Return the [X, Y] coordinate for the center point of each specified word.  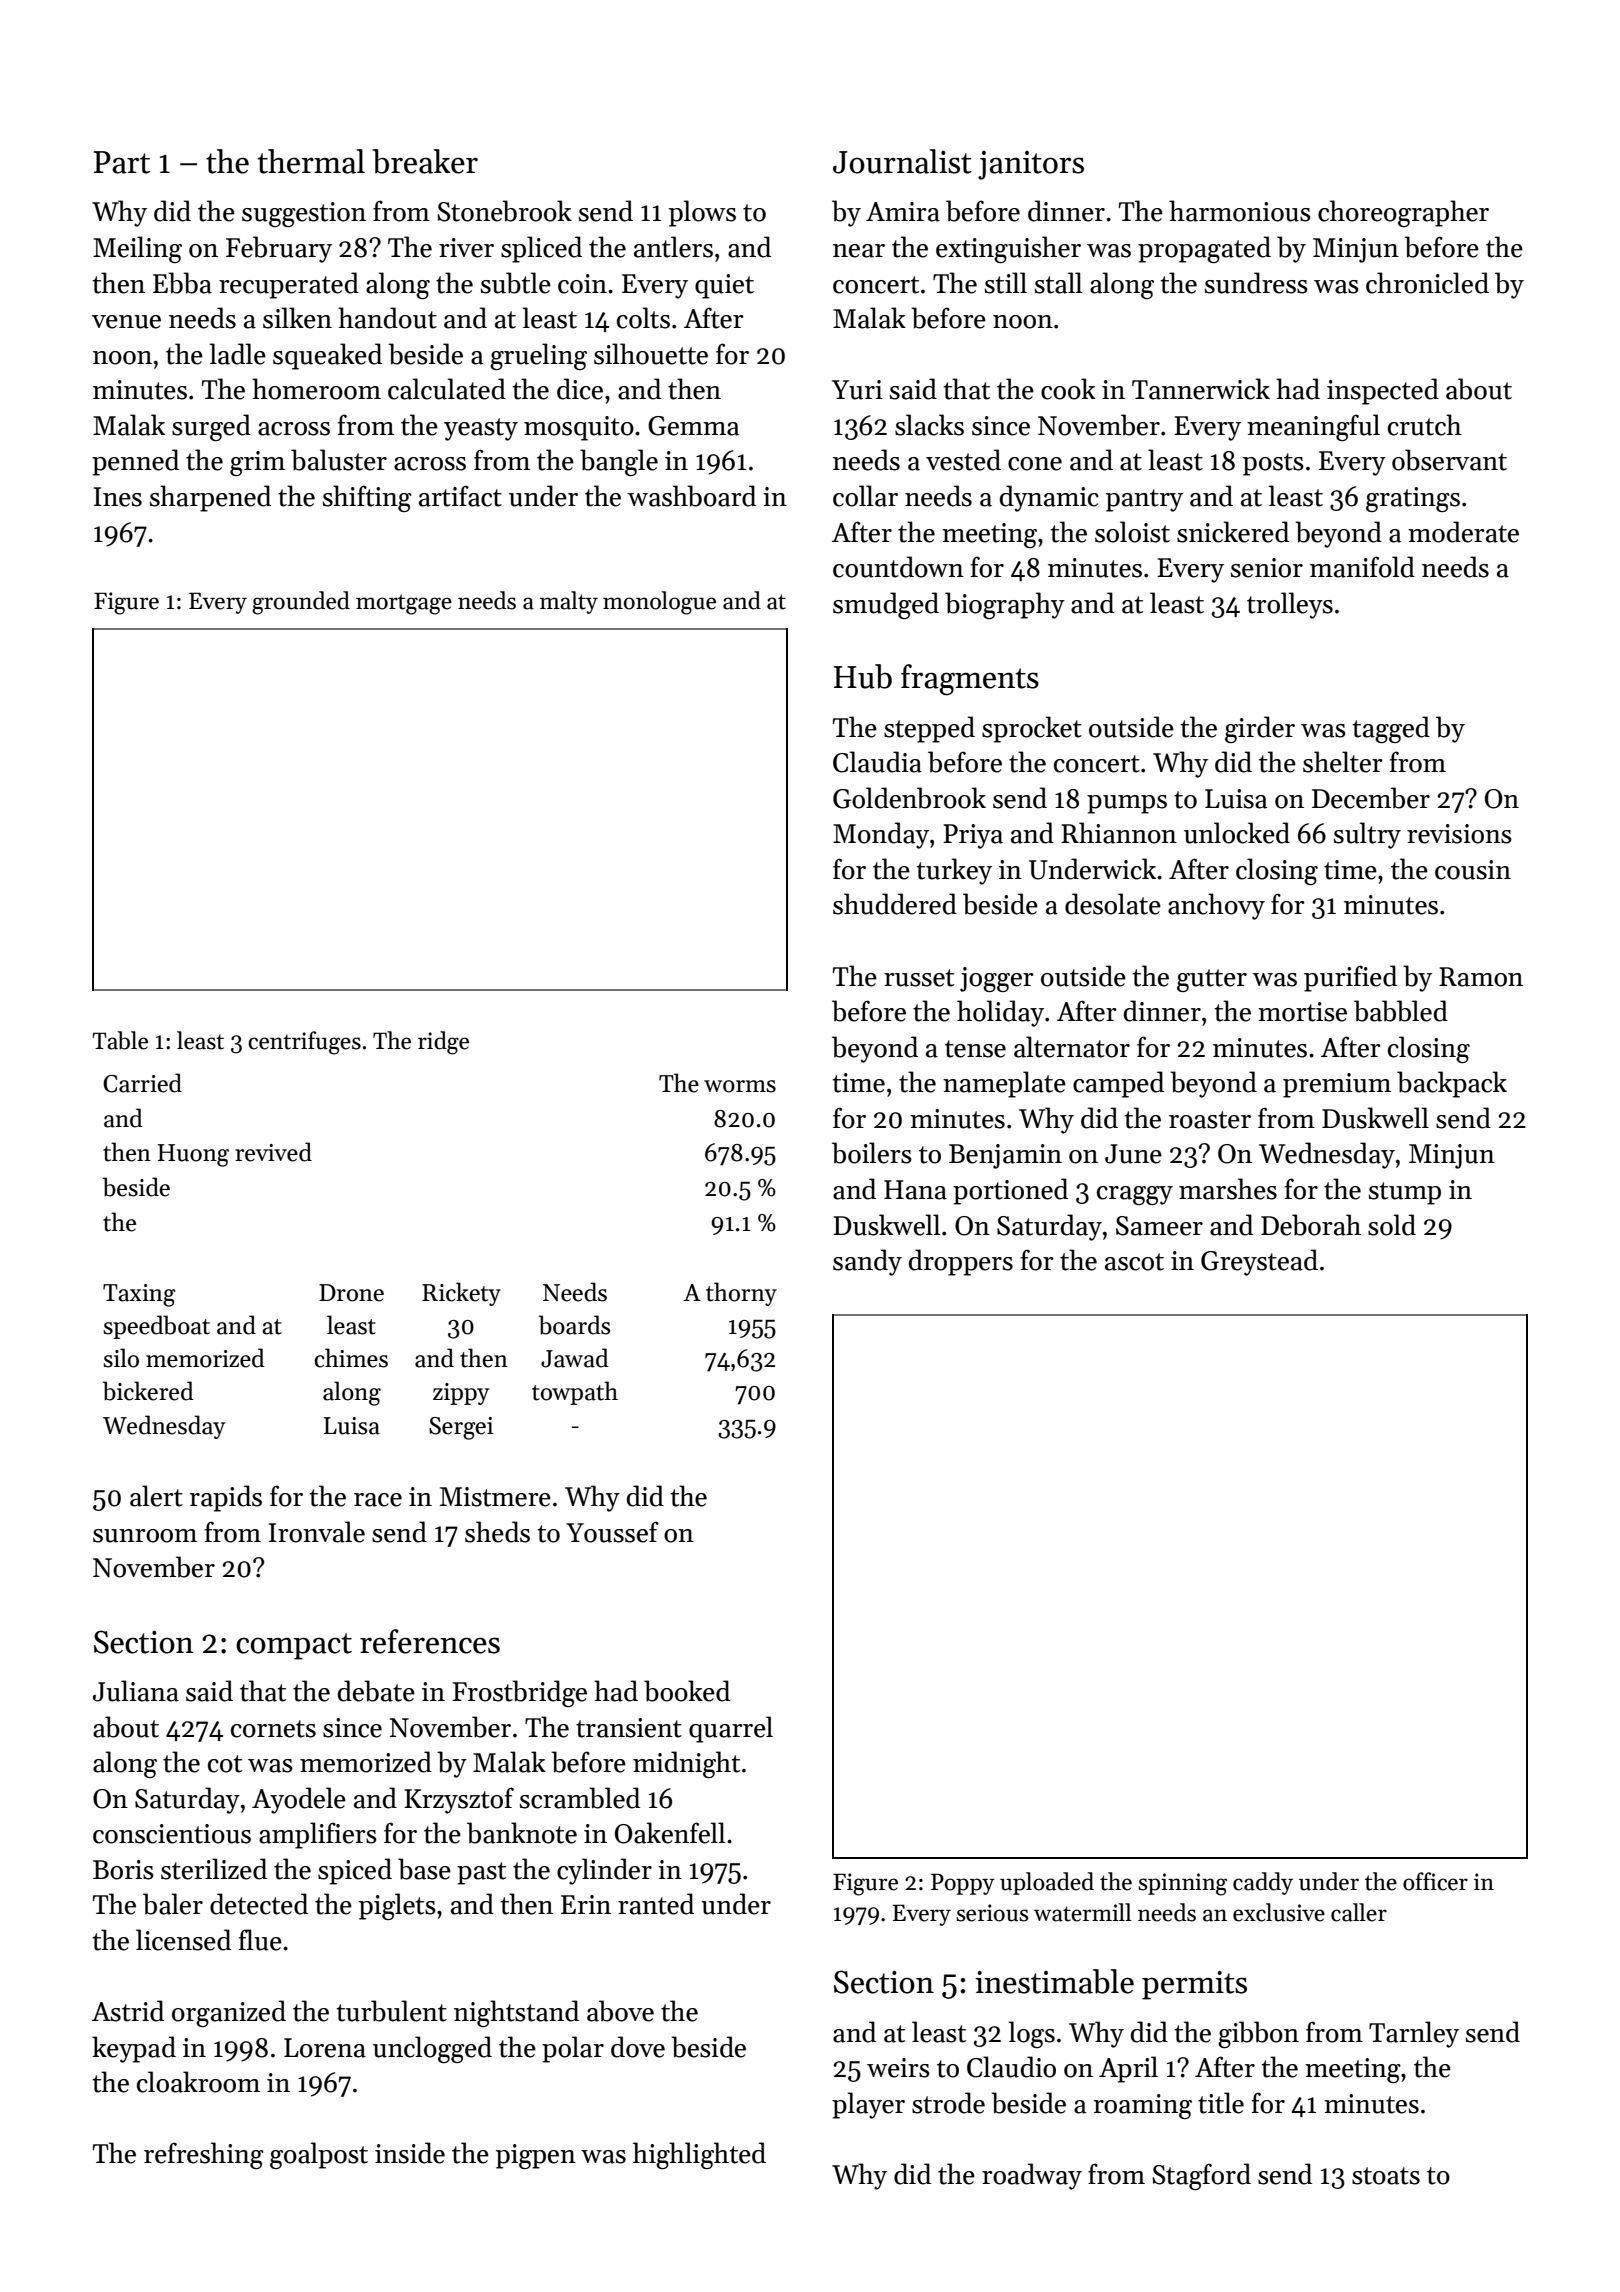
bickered [148, 1391]
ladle [238, 354]
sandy [867, 1262]
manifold [1362, 567]
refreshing [204, 2155]
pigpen [536, 2156]
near [859, 251]
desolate [1113, 904]
